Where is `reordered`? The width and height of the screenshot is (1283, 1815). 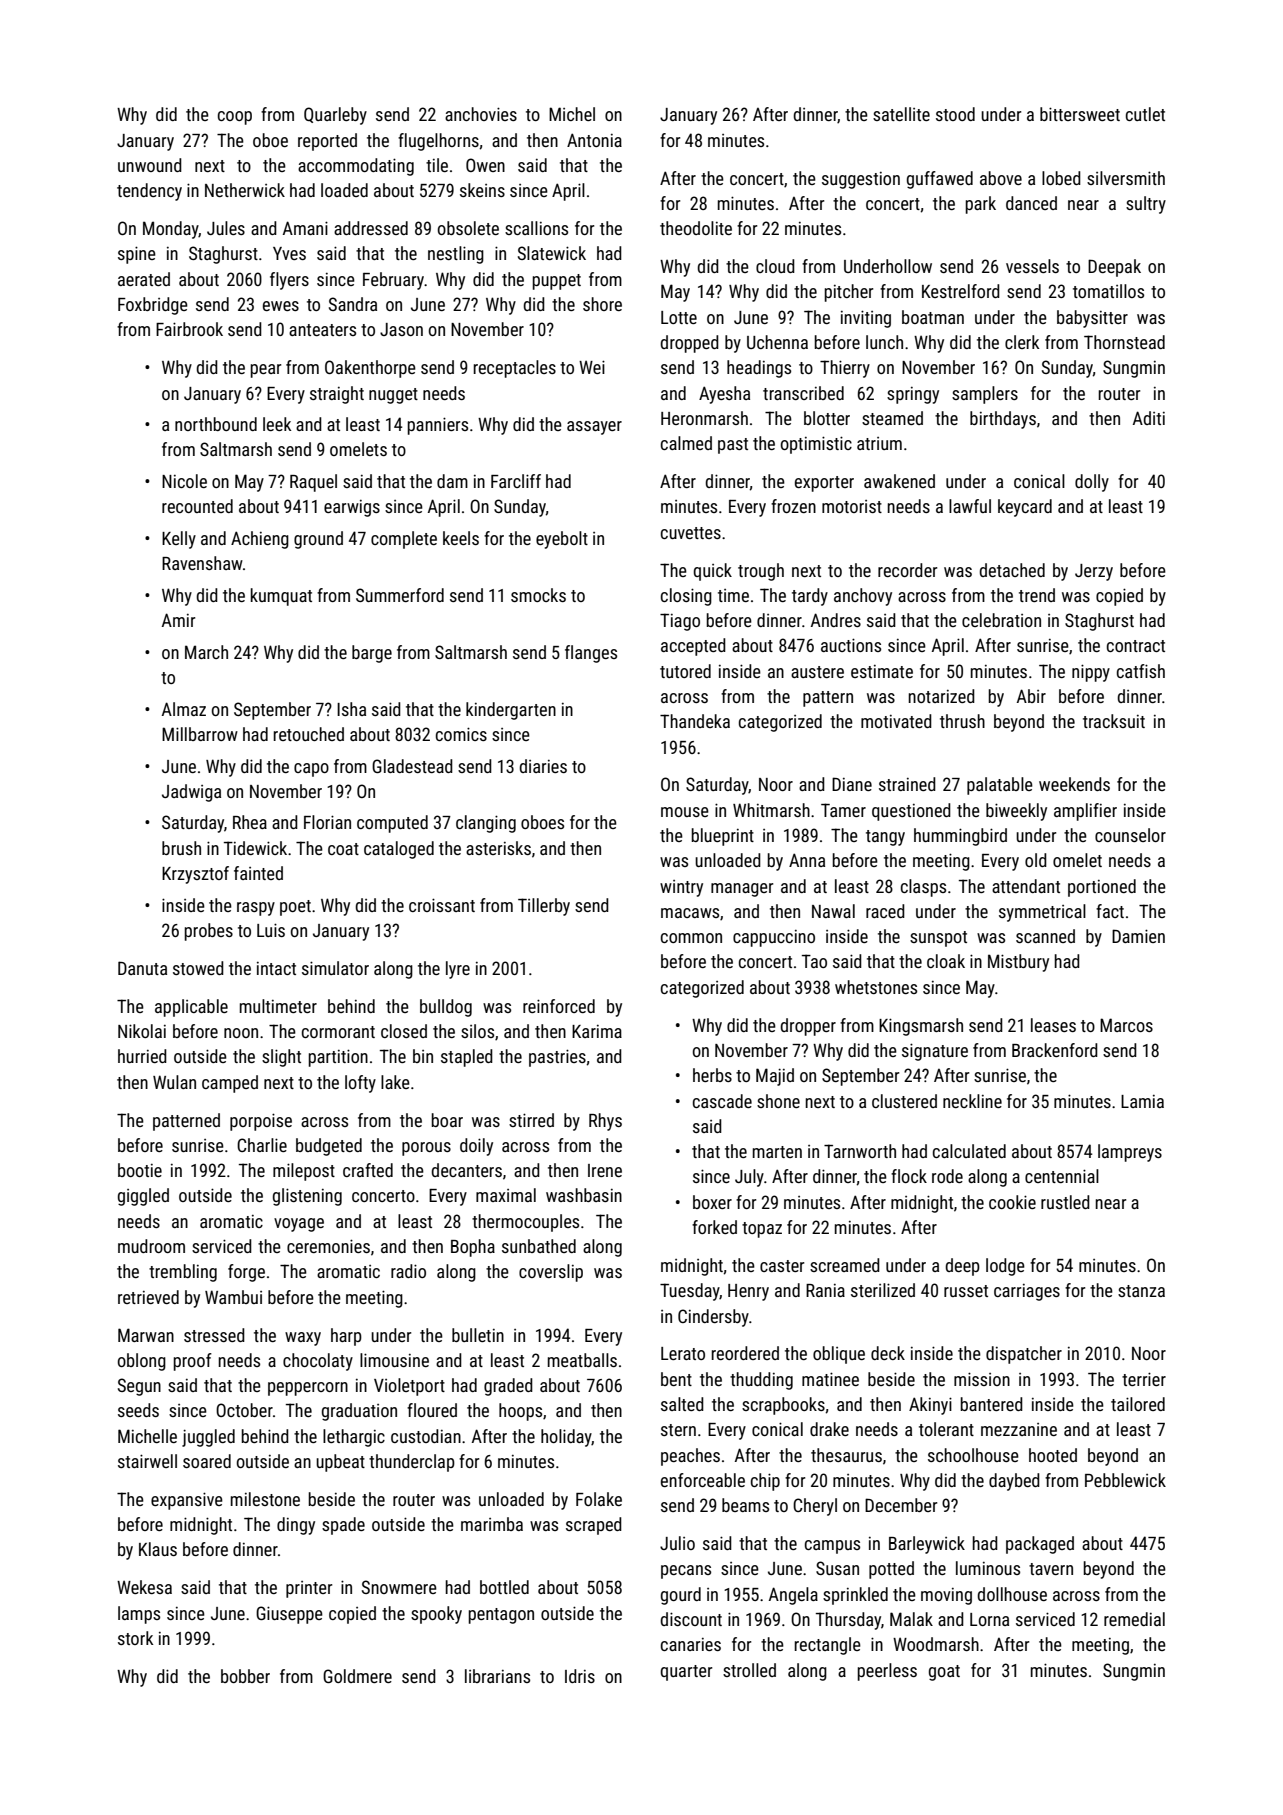 reordered is located at coordinates (745, 1353).
